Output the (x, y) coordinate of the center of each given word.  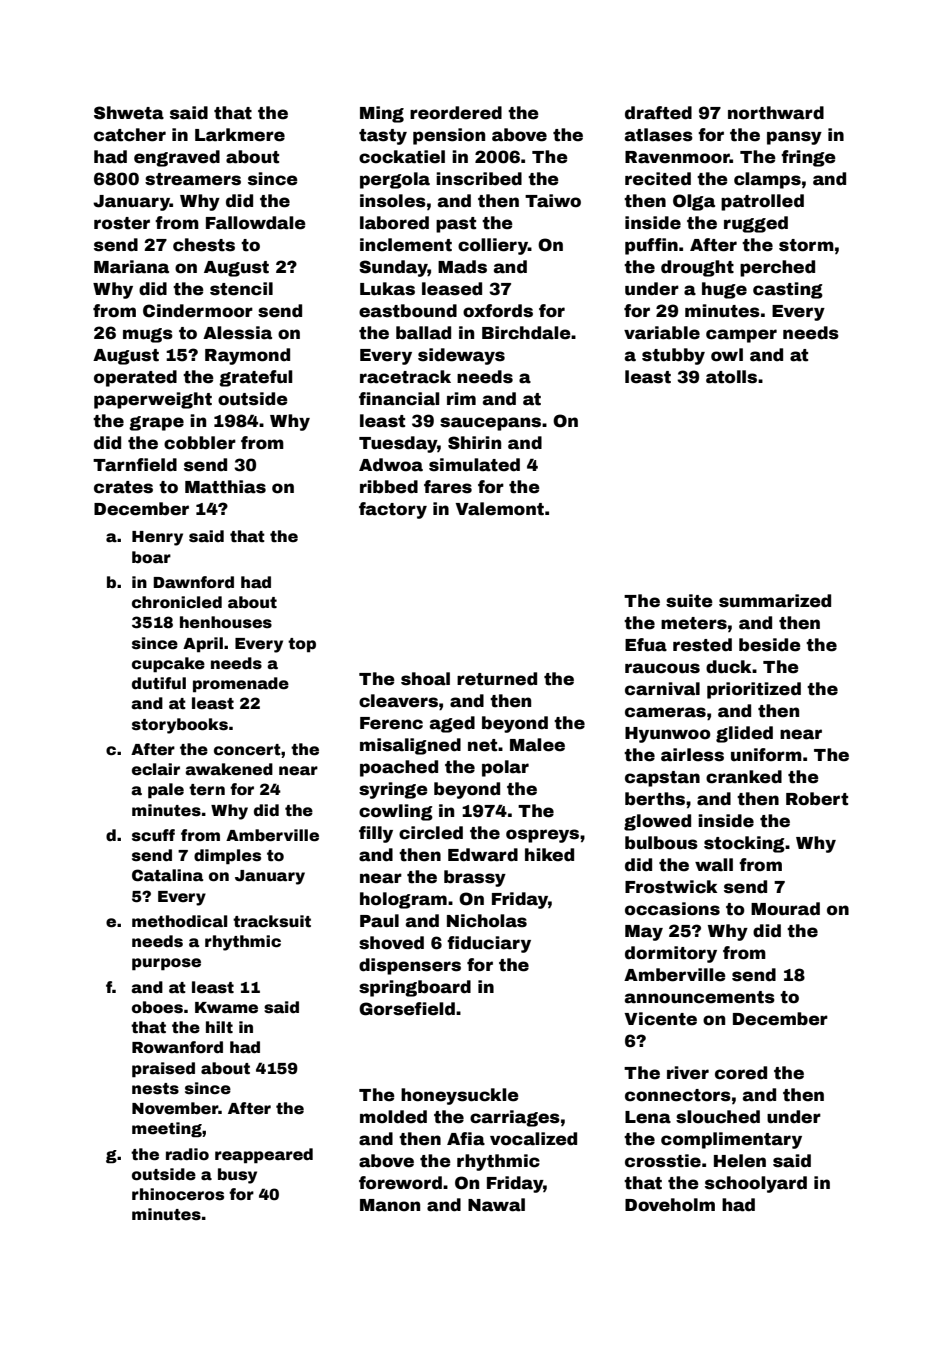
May (644, 933)
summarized (775, 601)
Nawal (496, 1205)
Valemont (499, 509)
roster (122, 223)
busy (237, 1176)
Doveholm (670, 1205)
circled (431, 833)
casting (788, 290)
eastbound (408, 311)
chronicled (177, 602)
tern (207, 790)
